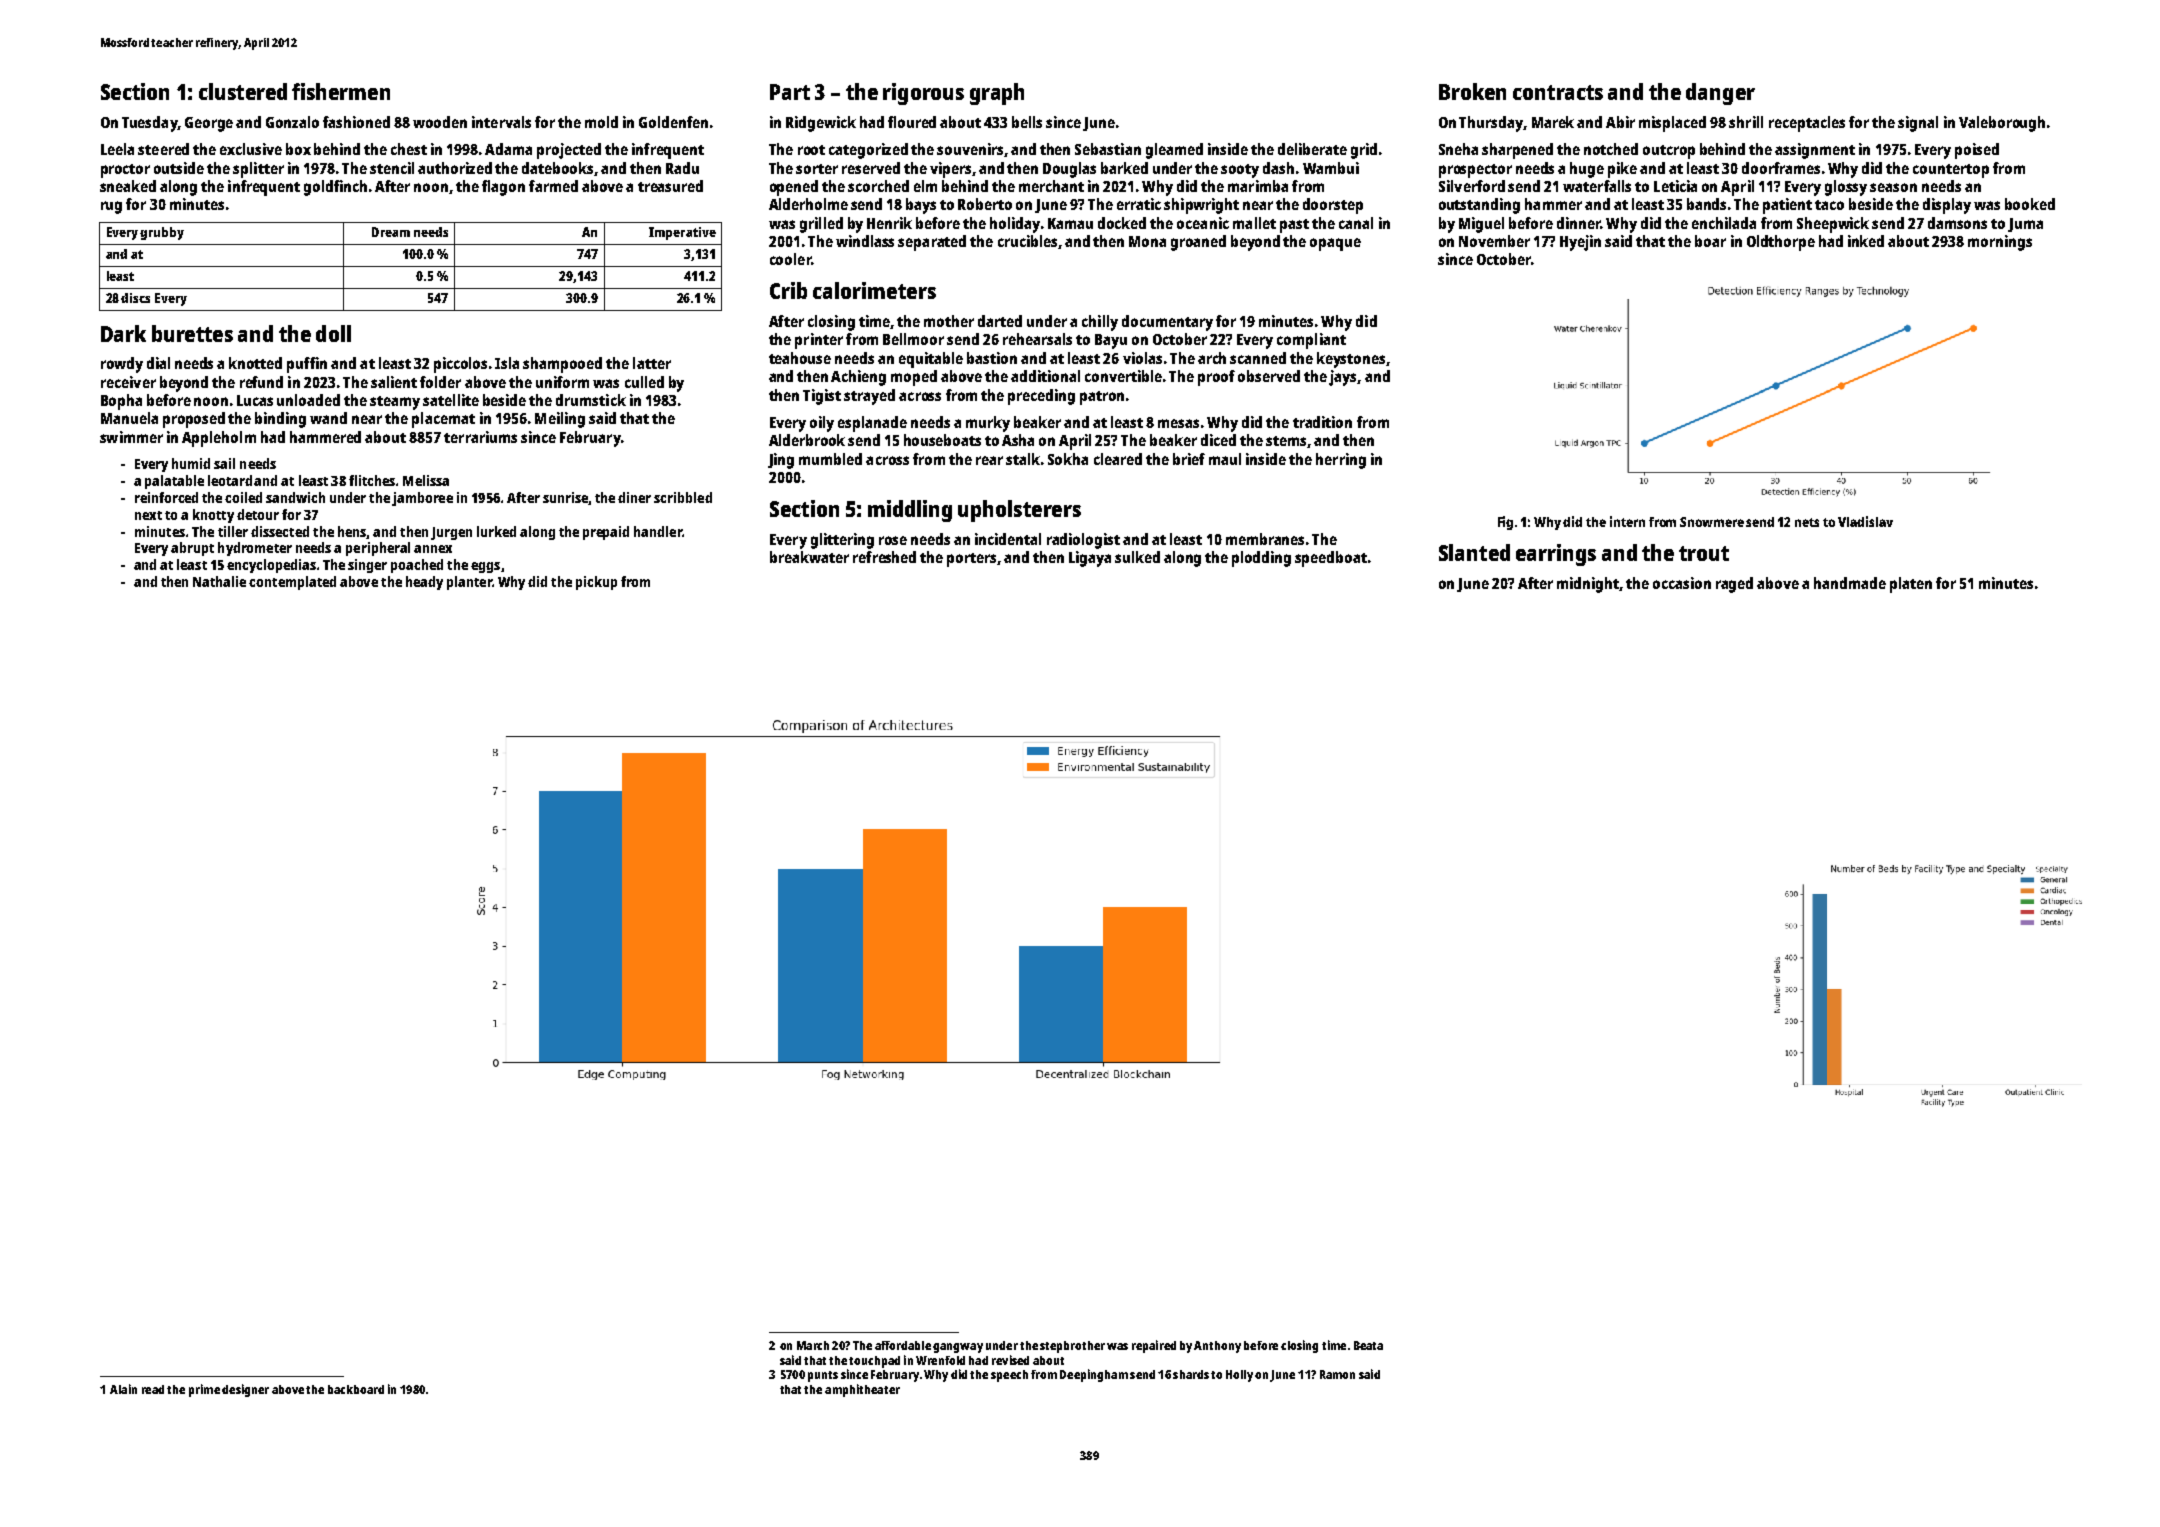 The image size is (2160, 1527). What do you see at coordinates (298, 149) in the screenshot?
I see `box` at bounding box center [298, 149].
